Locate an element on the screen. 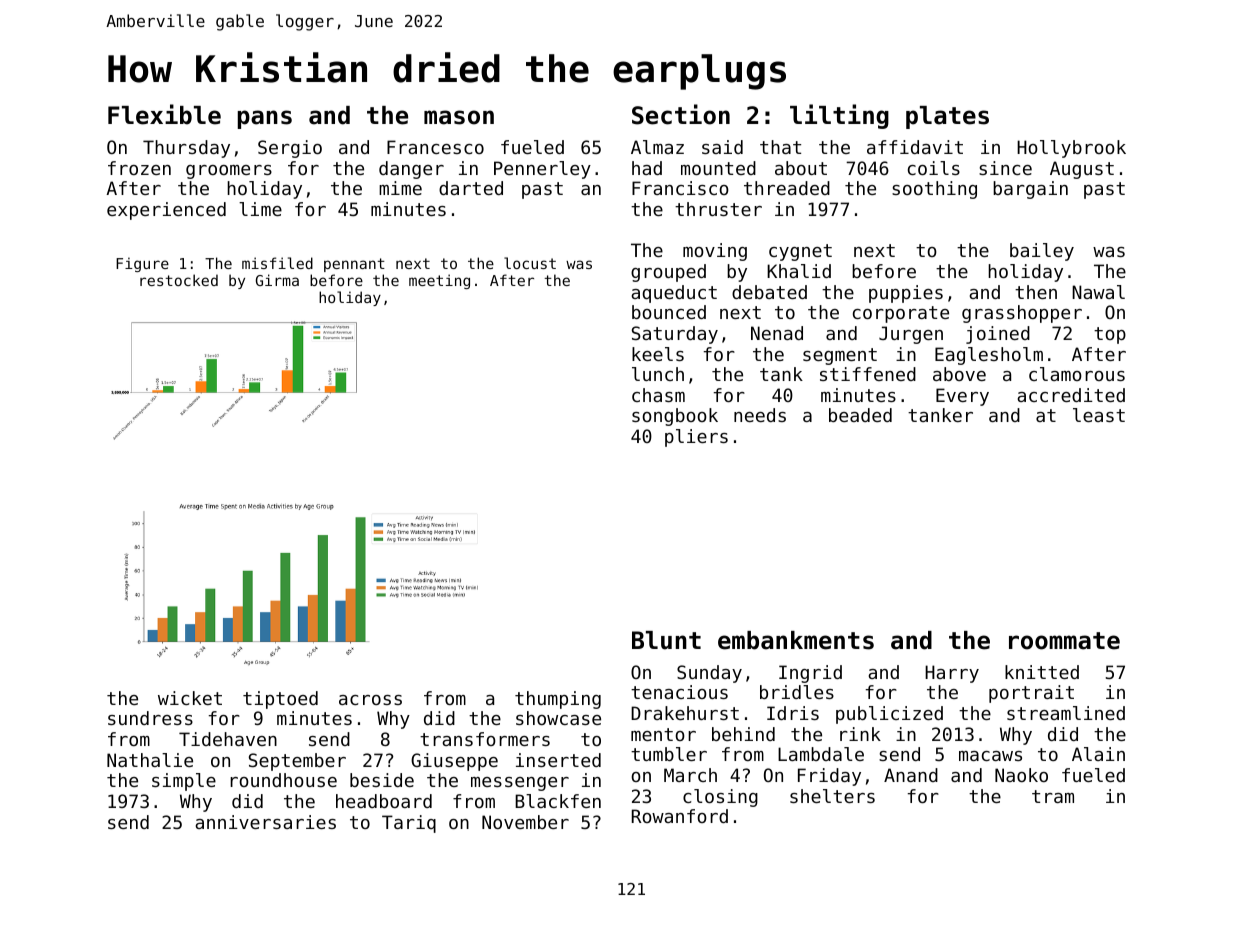  roundhouse is located at coordinates (283, 780).
